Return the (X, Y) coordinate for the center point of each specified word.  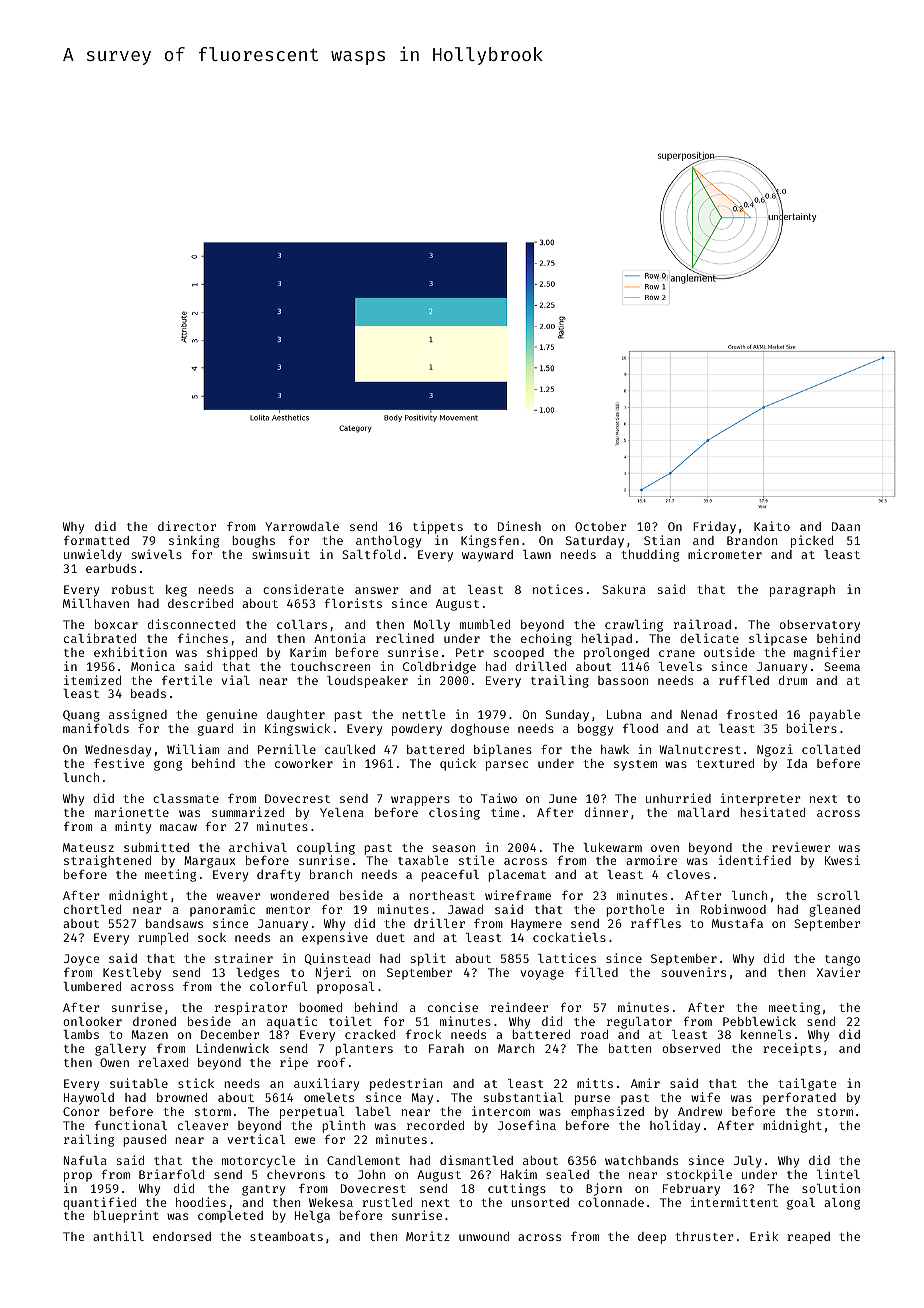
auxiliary (326, 1084)
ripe (294, 1063)
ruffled (744, 680)
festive (119, 763)
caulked (350, 749)
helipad (607, 639)
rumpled (163, 939)
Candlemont (363, 1160)
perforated (799, 1098)
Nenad (699, 714)
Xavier (838, 972)
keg (176, 591)
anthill (118, 1236)
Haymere (536, 925)
